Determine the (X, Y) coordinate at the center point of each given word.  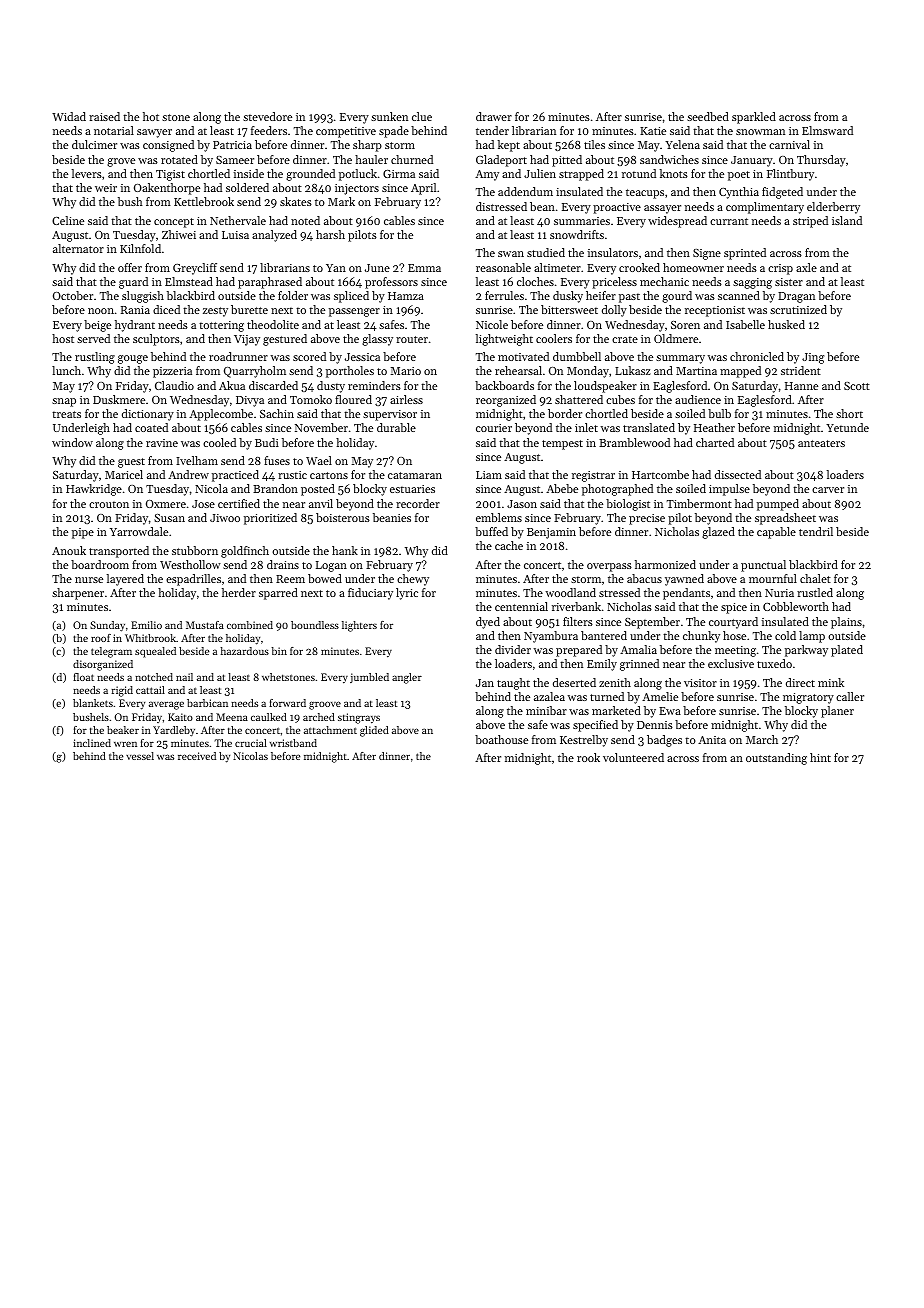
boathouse (501, 739)
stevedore (267, 116)
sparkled (754, 118)
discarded (273, 385)
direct (800, 682)
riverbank (576, 606)
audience (698, 399)
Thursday (821, 161)
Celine (68, 220)
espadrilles (193, 580)
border (565, 413)
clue (422, 116)
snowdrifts (577, 234)
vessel (140, 756)
